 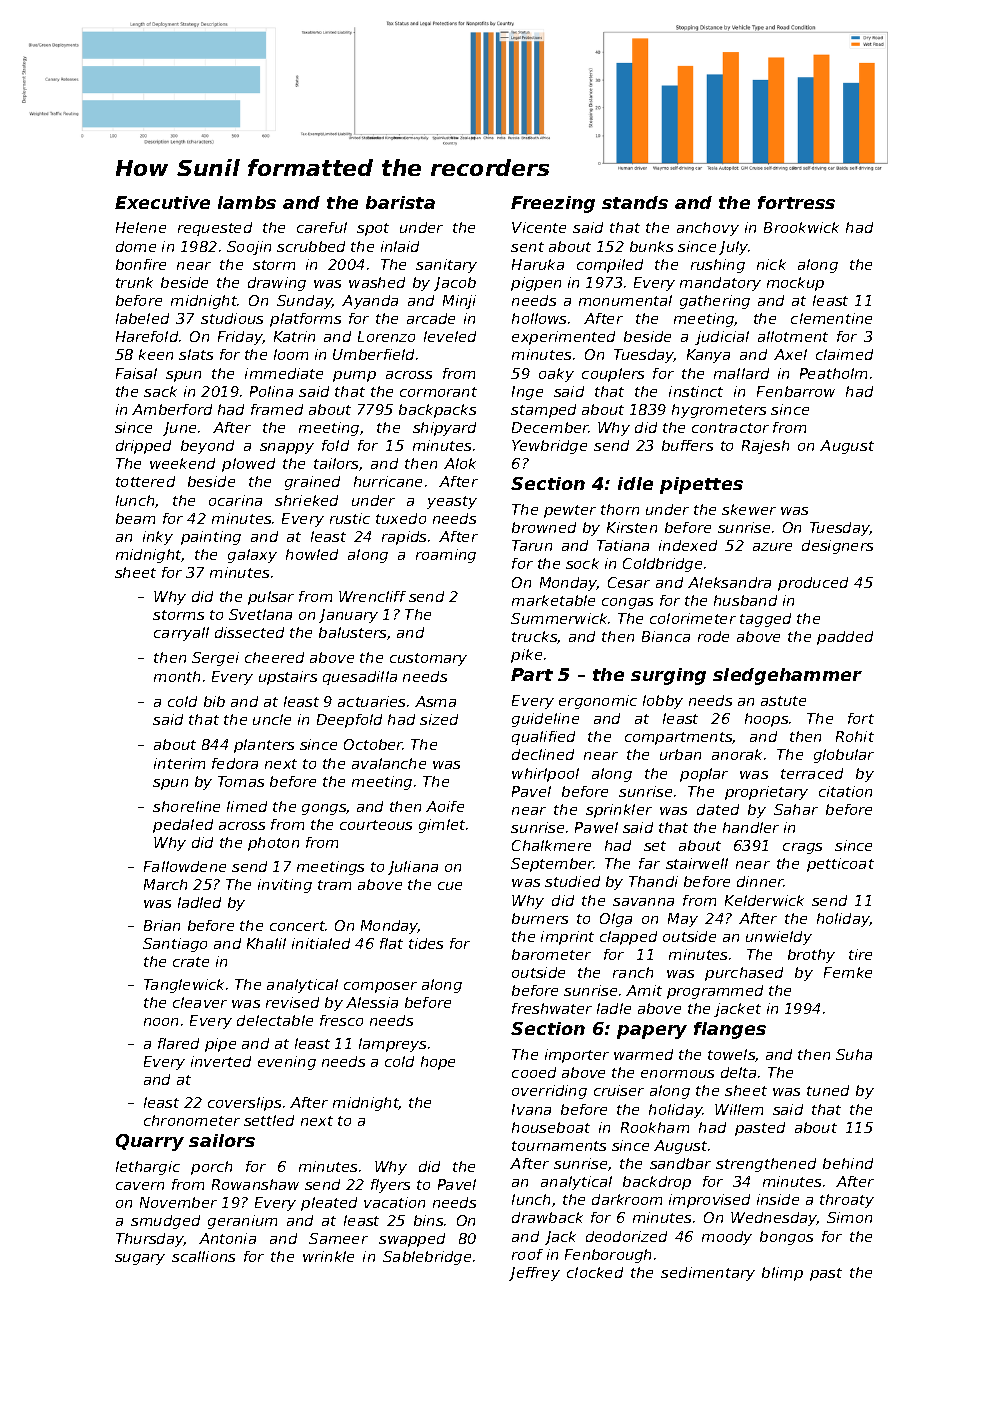 I want to click on Freezing, so click(x=553, y=204).
